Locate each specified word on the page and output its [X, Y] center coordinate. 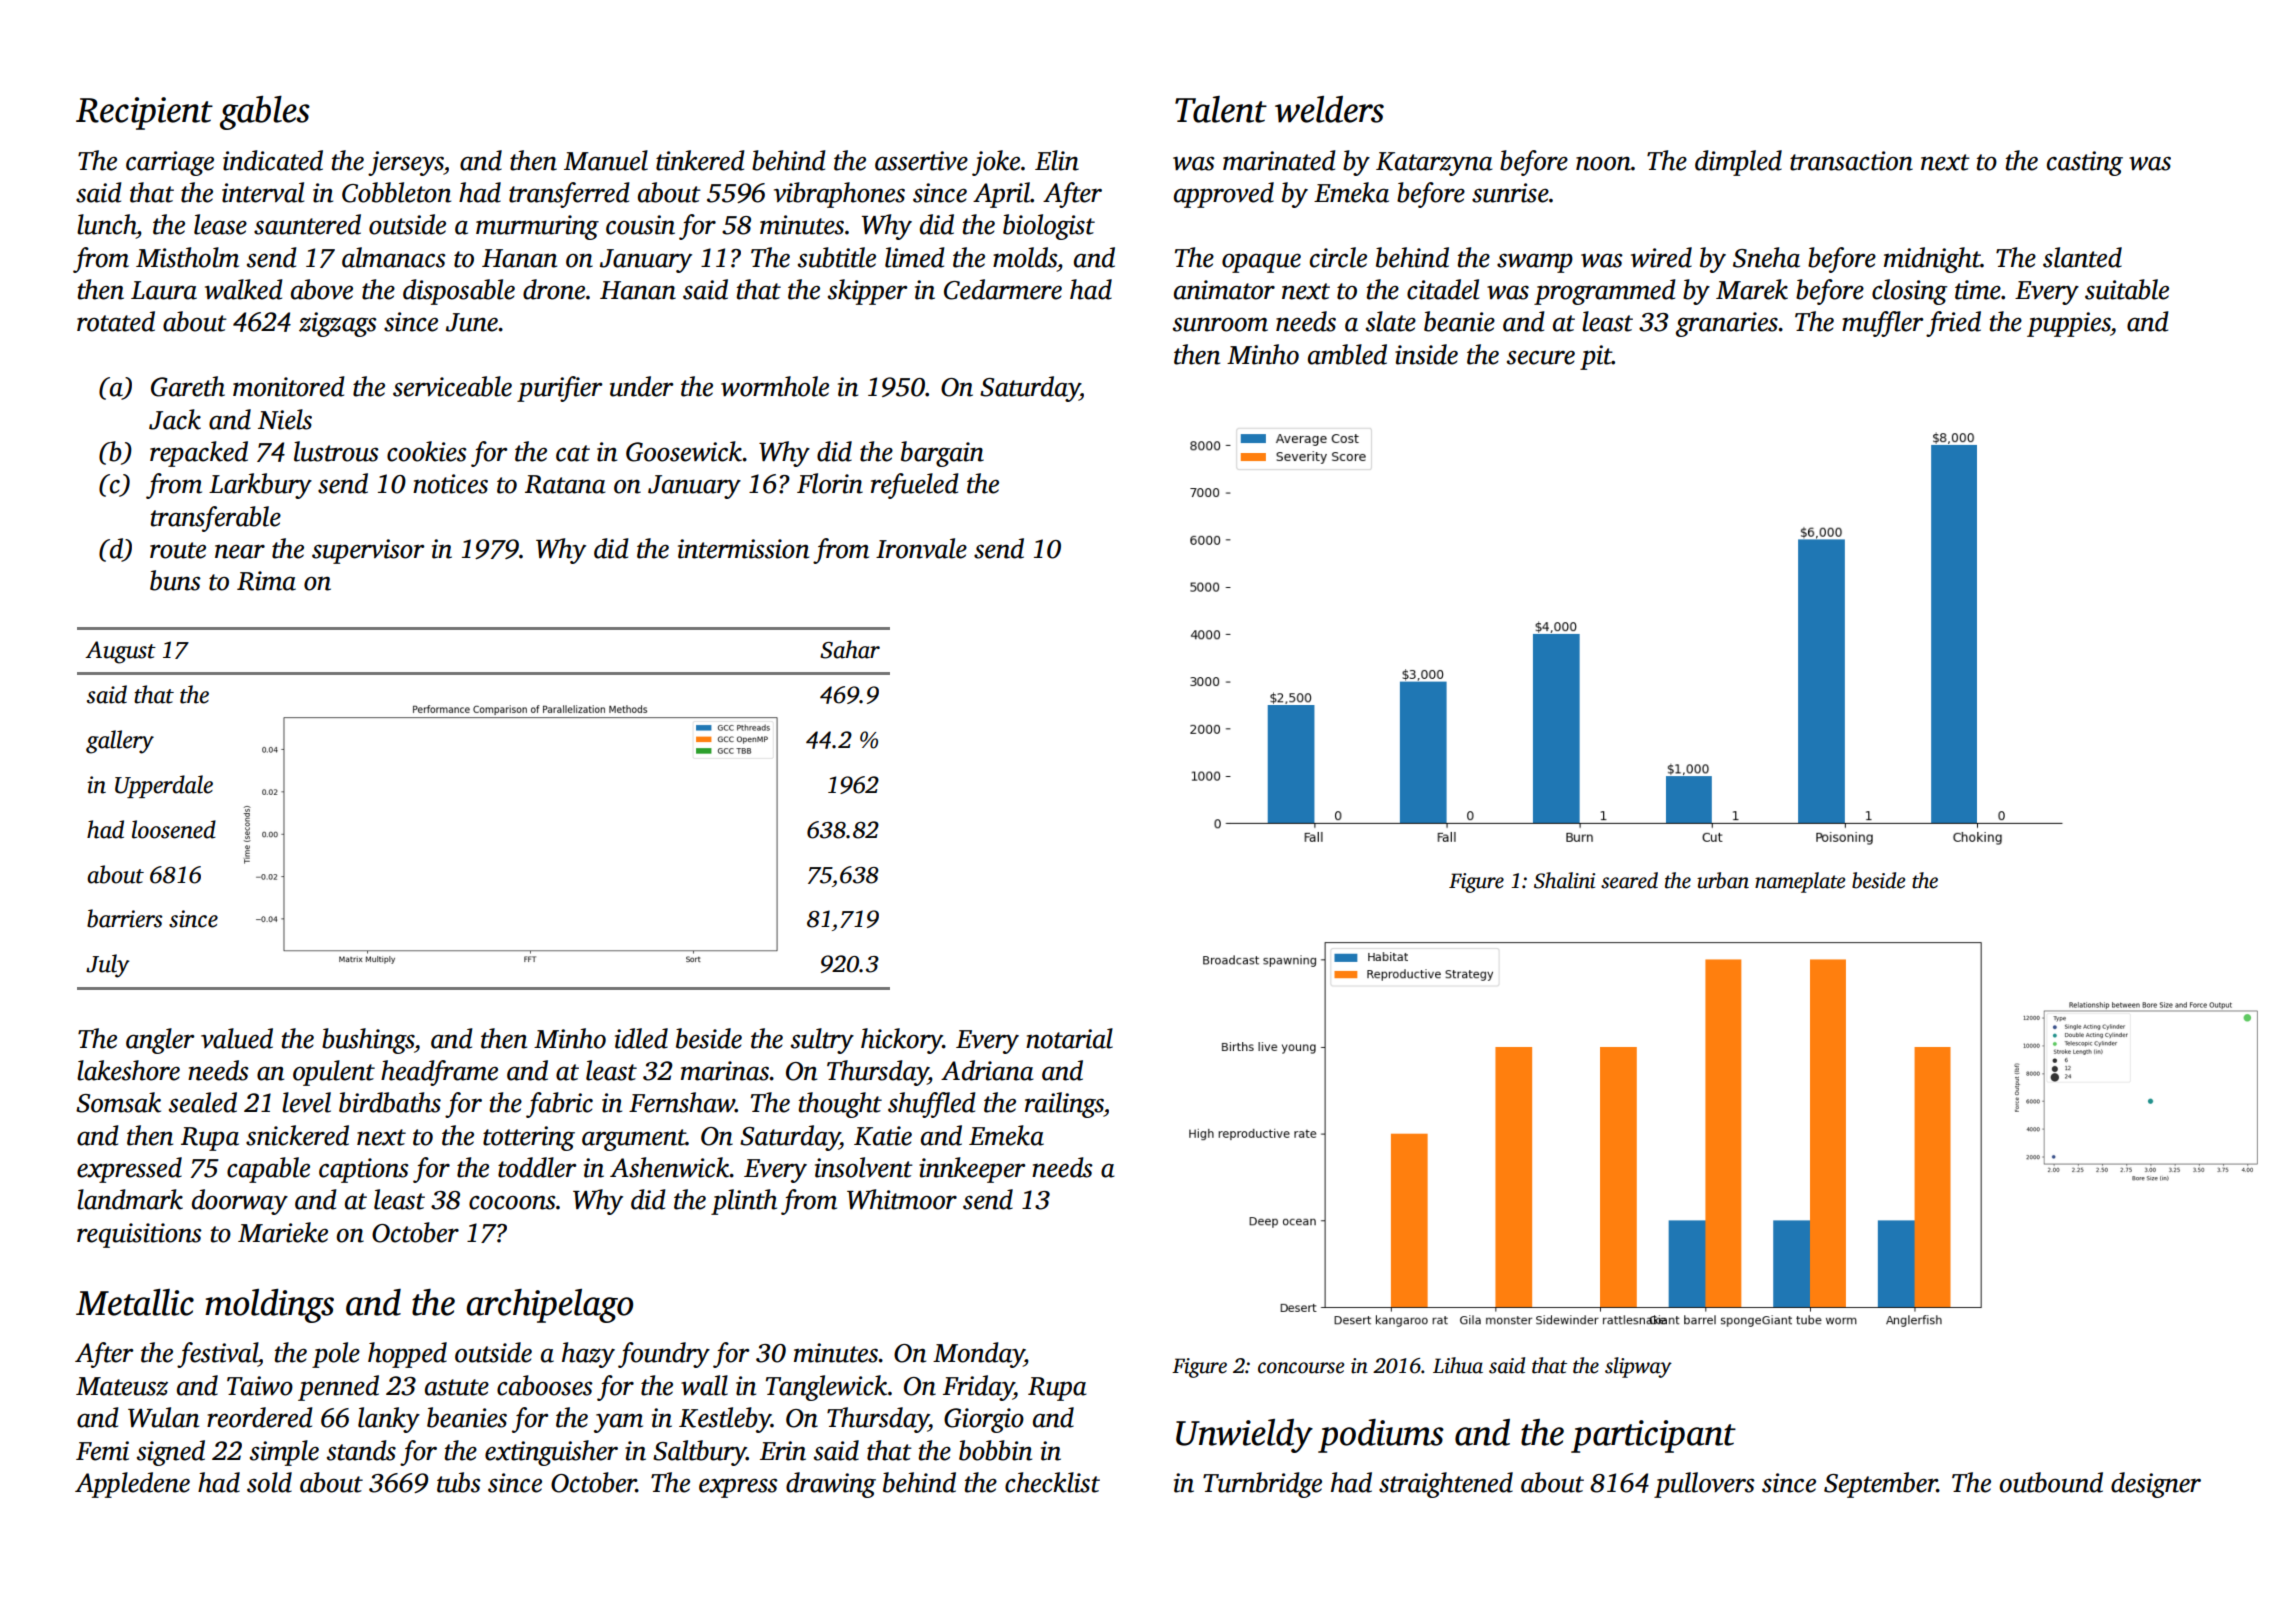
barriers [125, 918]
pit [1596, 357]
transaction [1851, 161]
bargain [942, 454]
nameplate [1800, 882]
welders [1329, 109]
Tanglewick [826, 1388]
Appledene [132, 1485]
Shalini [1564, 880]
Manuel [606, 160]
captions [364, 1170]
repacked [199, 454]
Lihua [1458, 1365]
